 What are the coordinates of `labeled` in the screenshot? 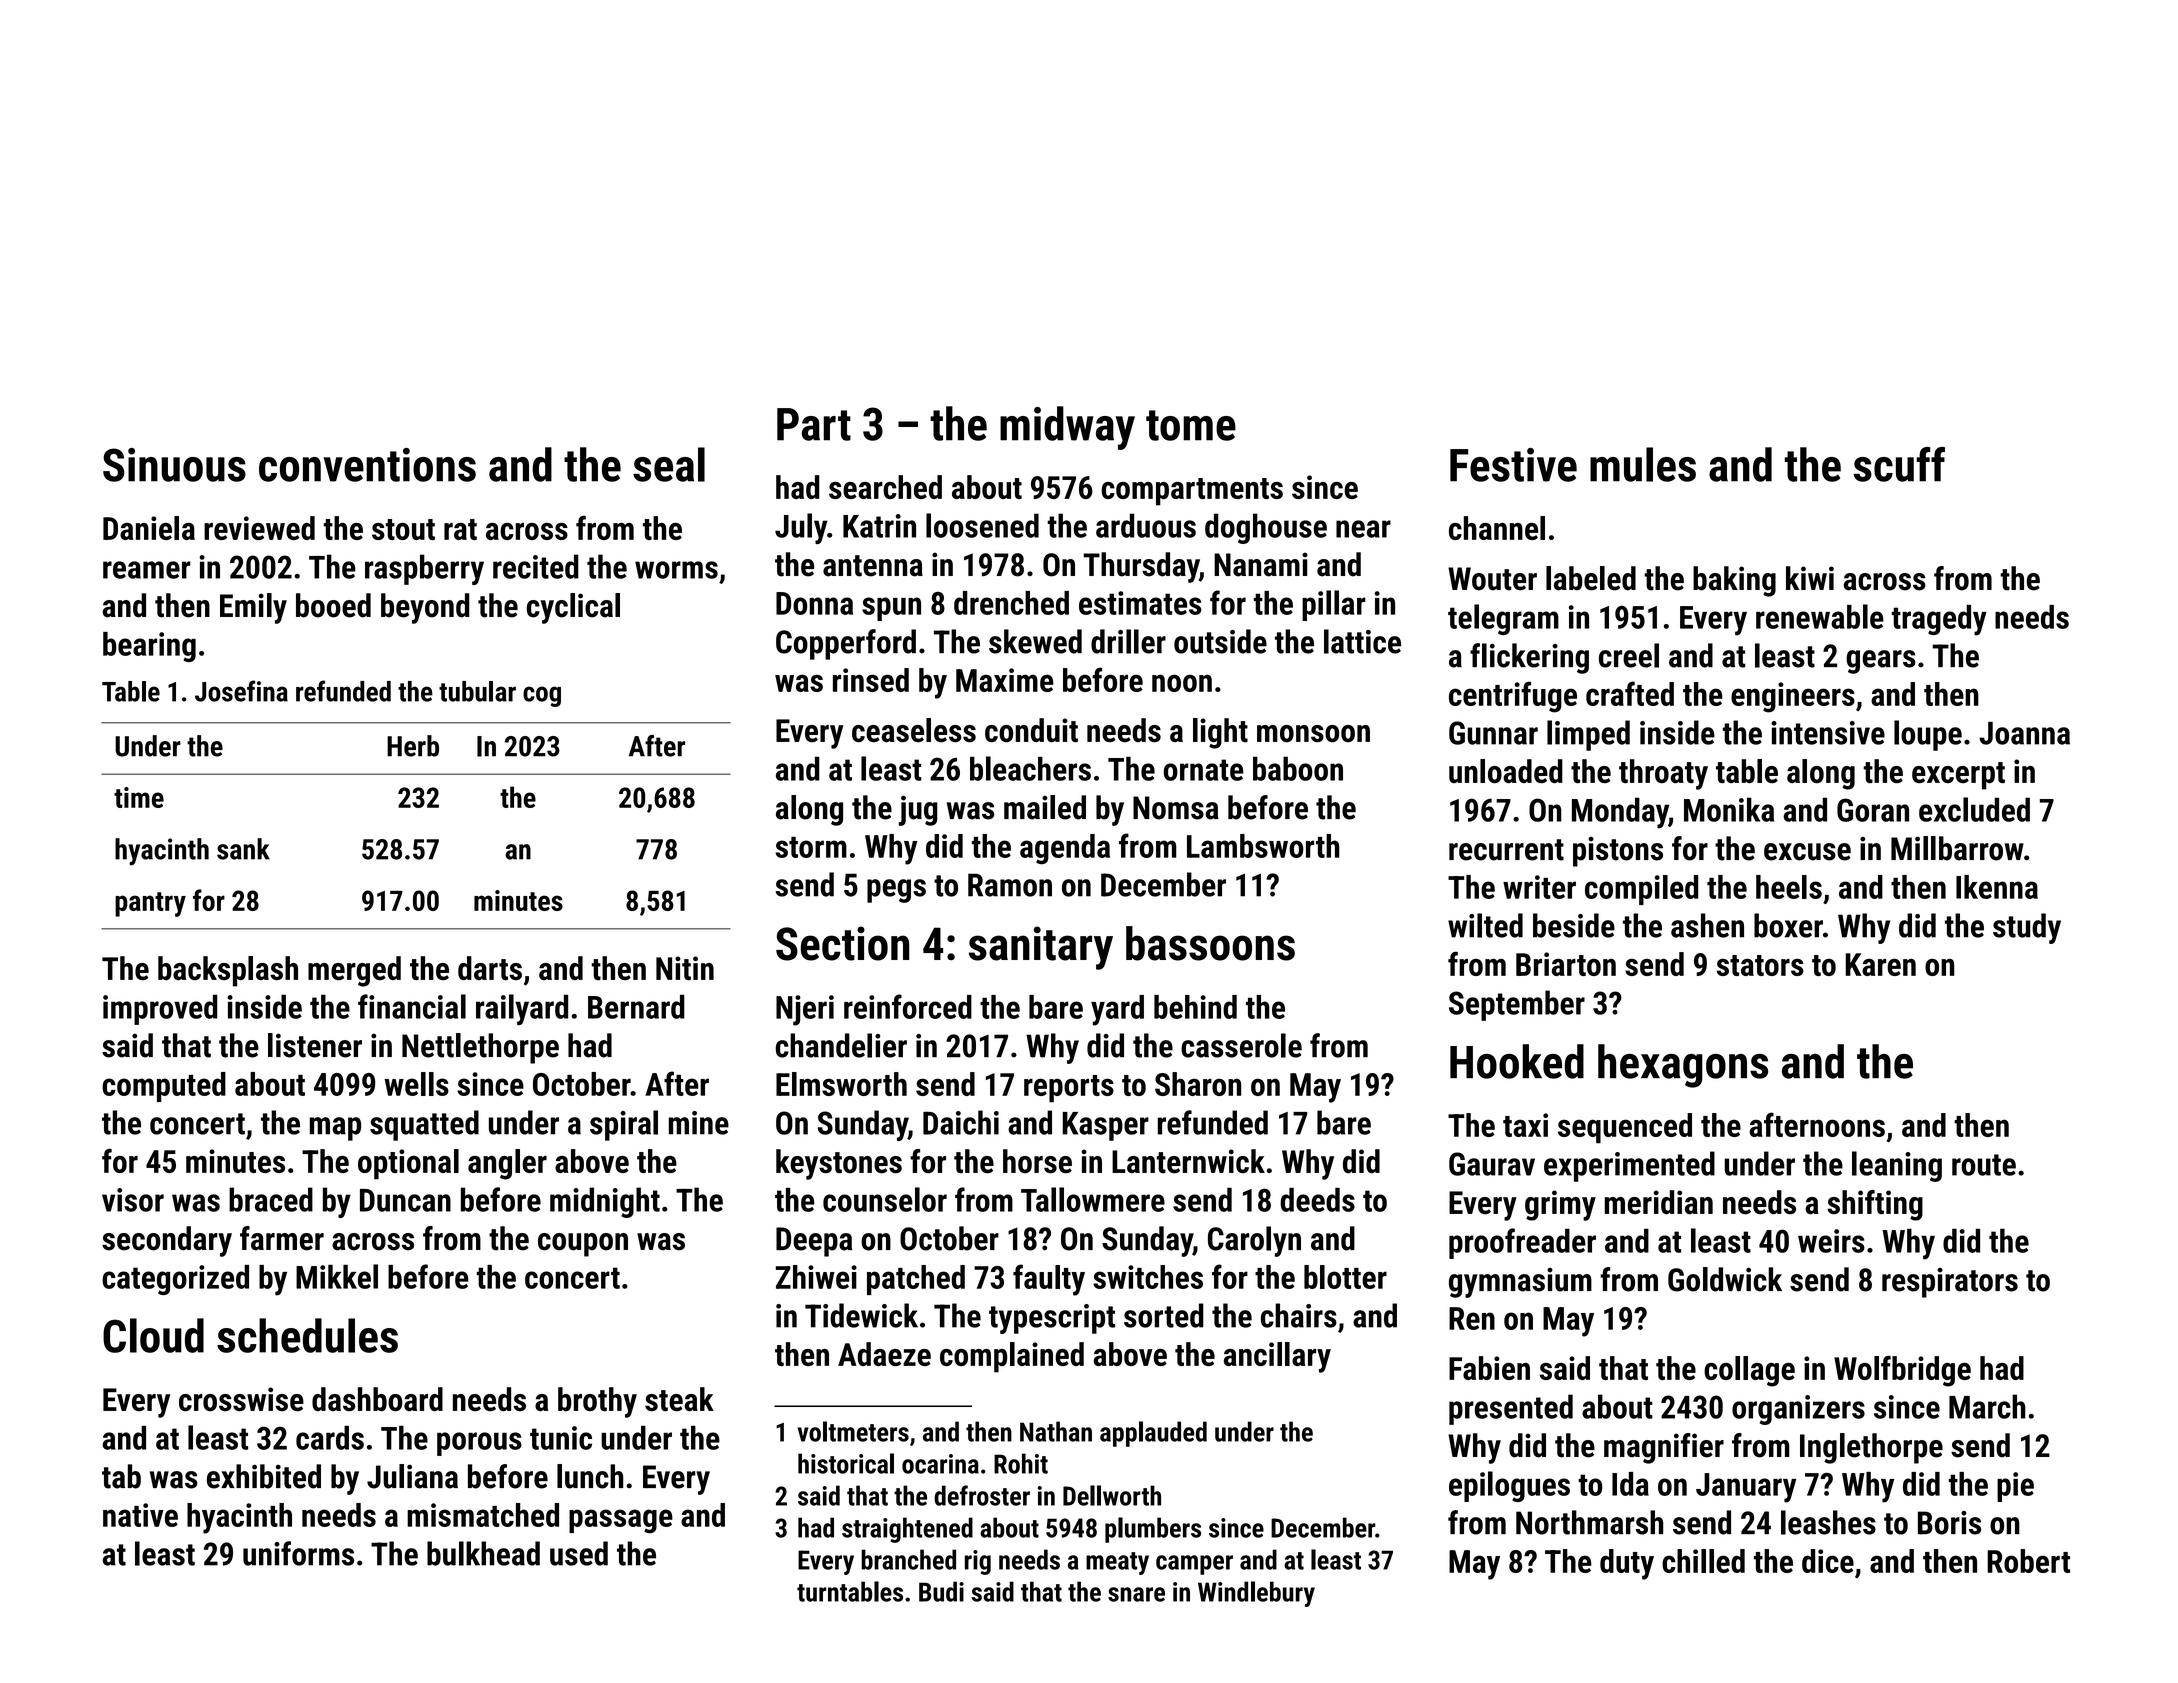 It's located at (1591, 578).
